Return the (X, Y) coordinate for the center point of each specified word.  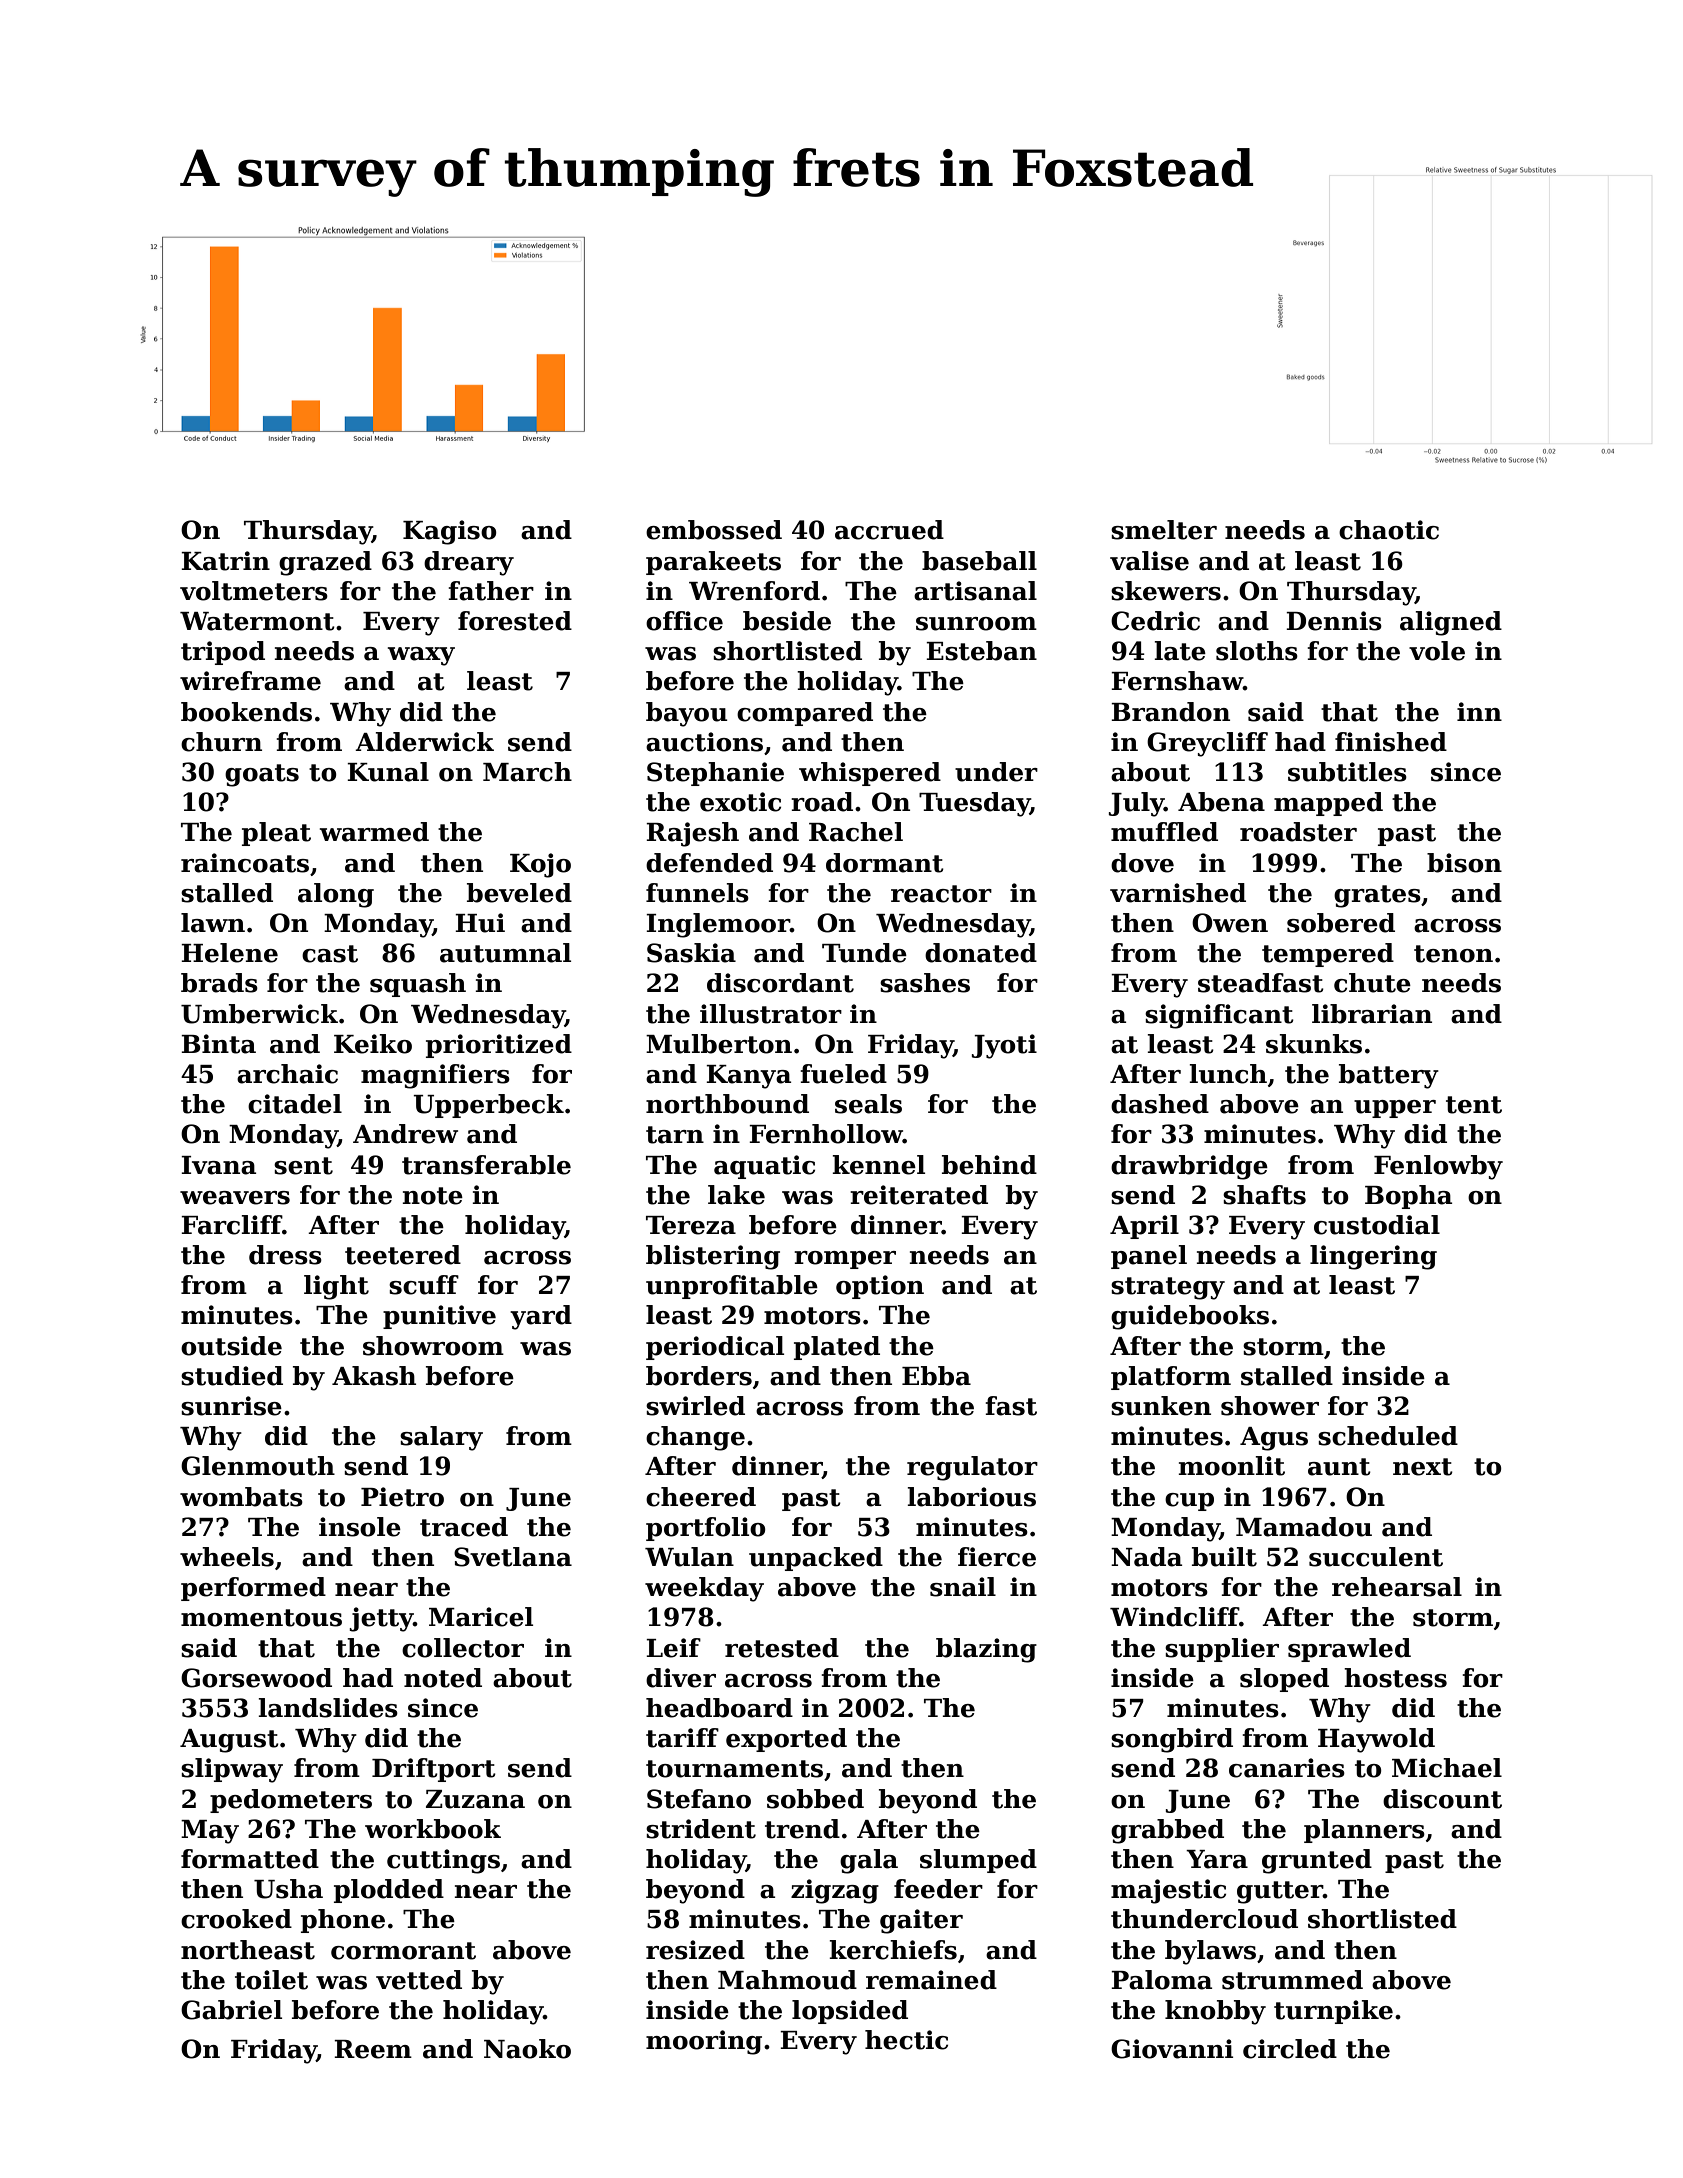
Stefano (699, 1799)
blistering (713, 1257)
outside (231, 1346)
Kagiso (450, 532)
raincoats (245, 863)
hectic (906, 2040)
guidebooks (1190, 1317)
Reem (373, 2049)
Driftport (434, 1770)
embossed (714, 530)
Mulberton (719, 1044)
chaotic (1389, 530)
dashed (1160, 1104)
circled (1290, 2049)
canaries (1287, 1768)
